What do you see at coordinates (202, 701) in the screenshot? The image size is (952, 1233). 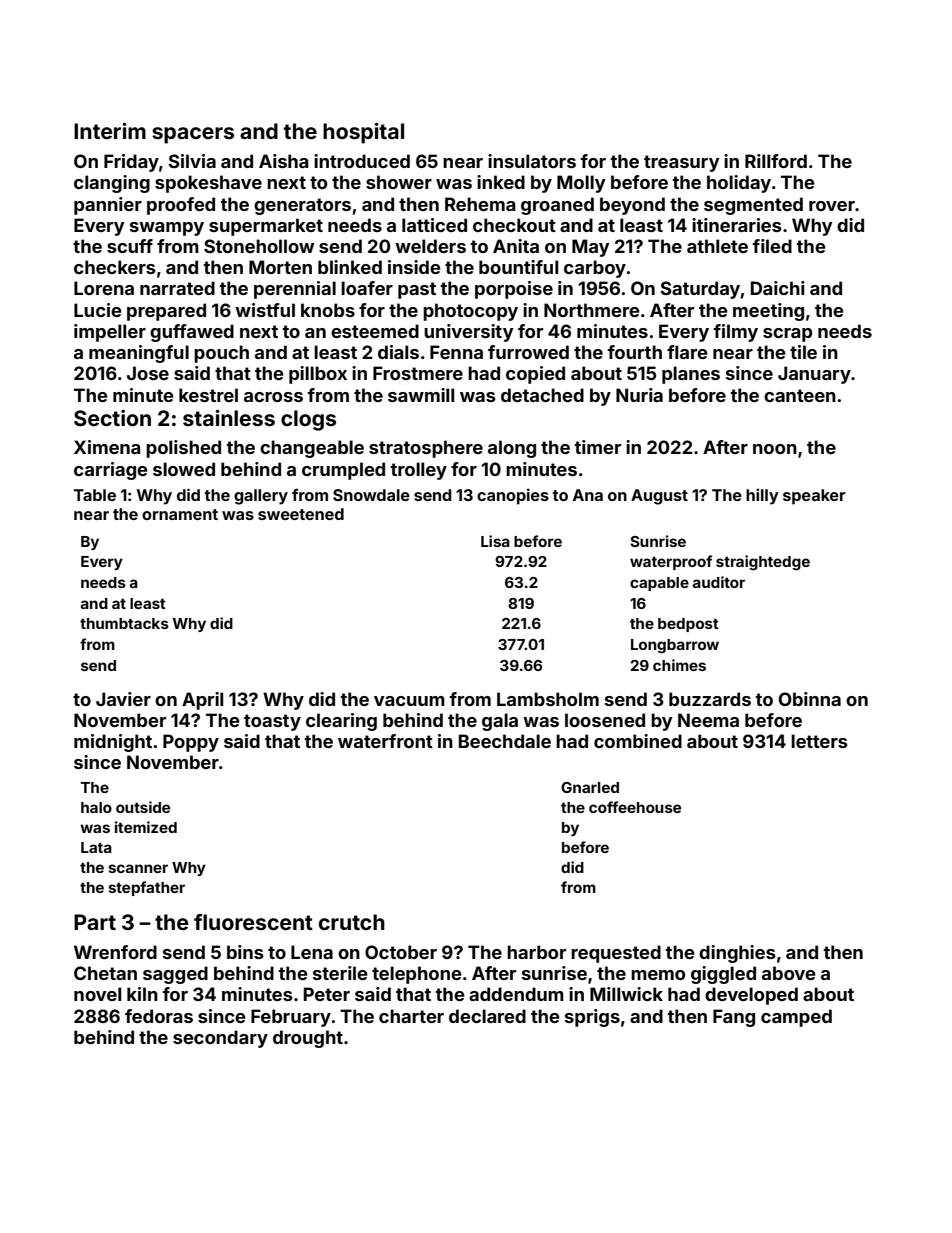 I see `April` at bounding box center [202, 701].
